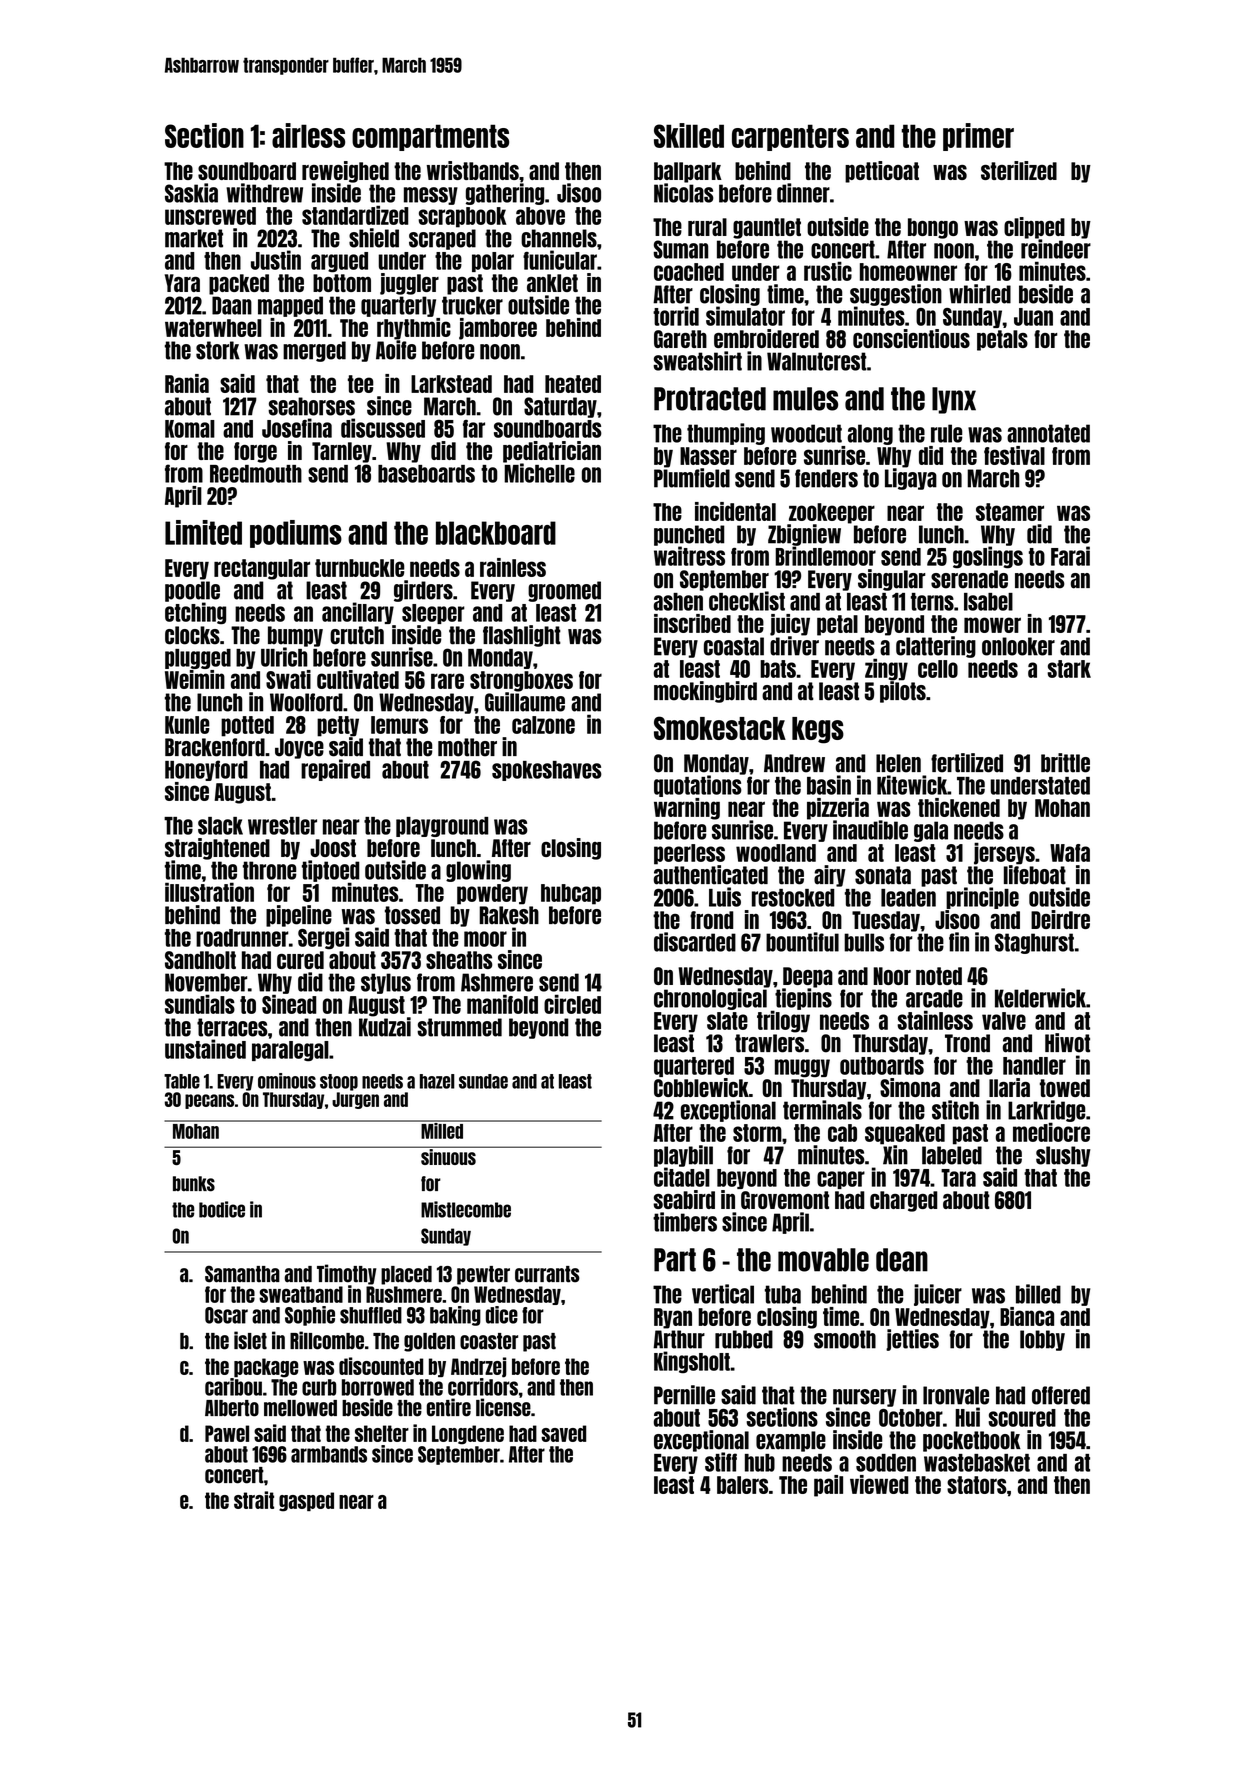  What do you see at coordinates (978, 137) in the image?
I see `primer` at bounding box center [978, 137].
